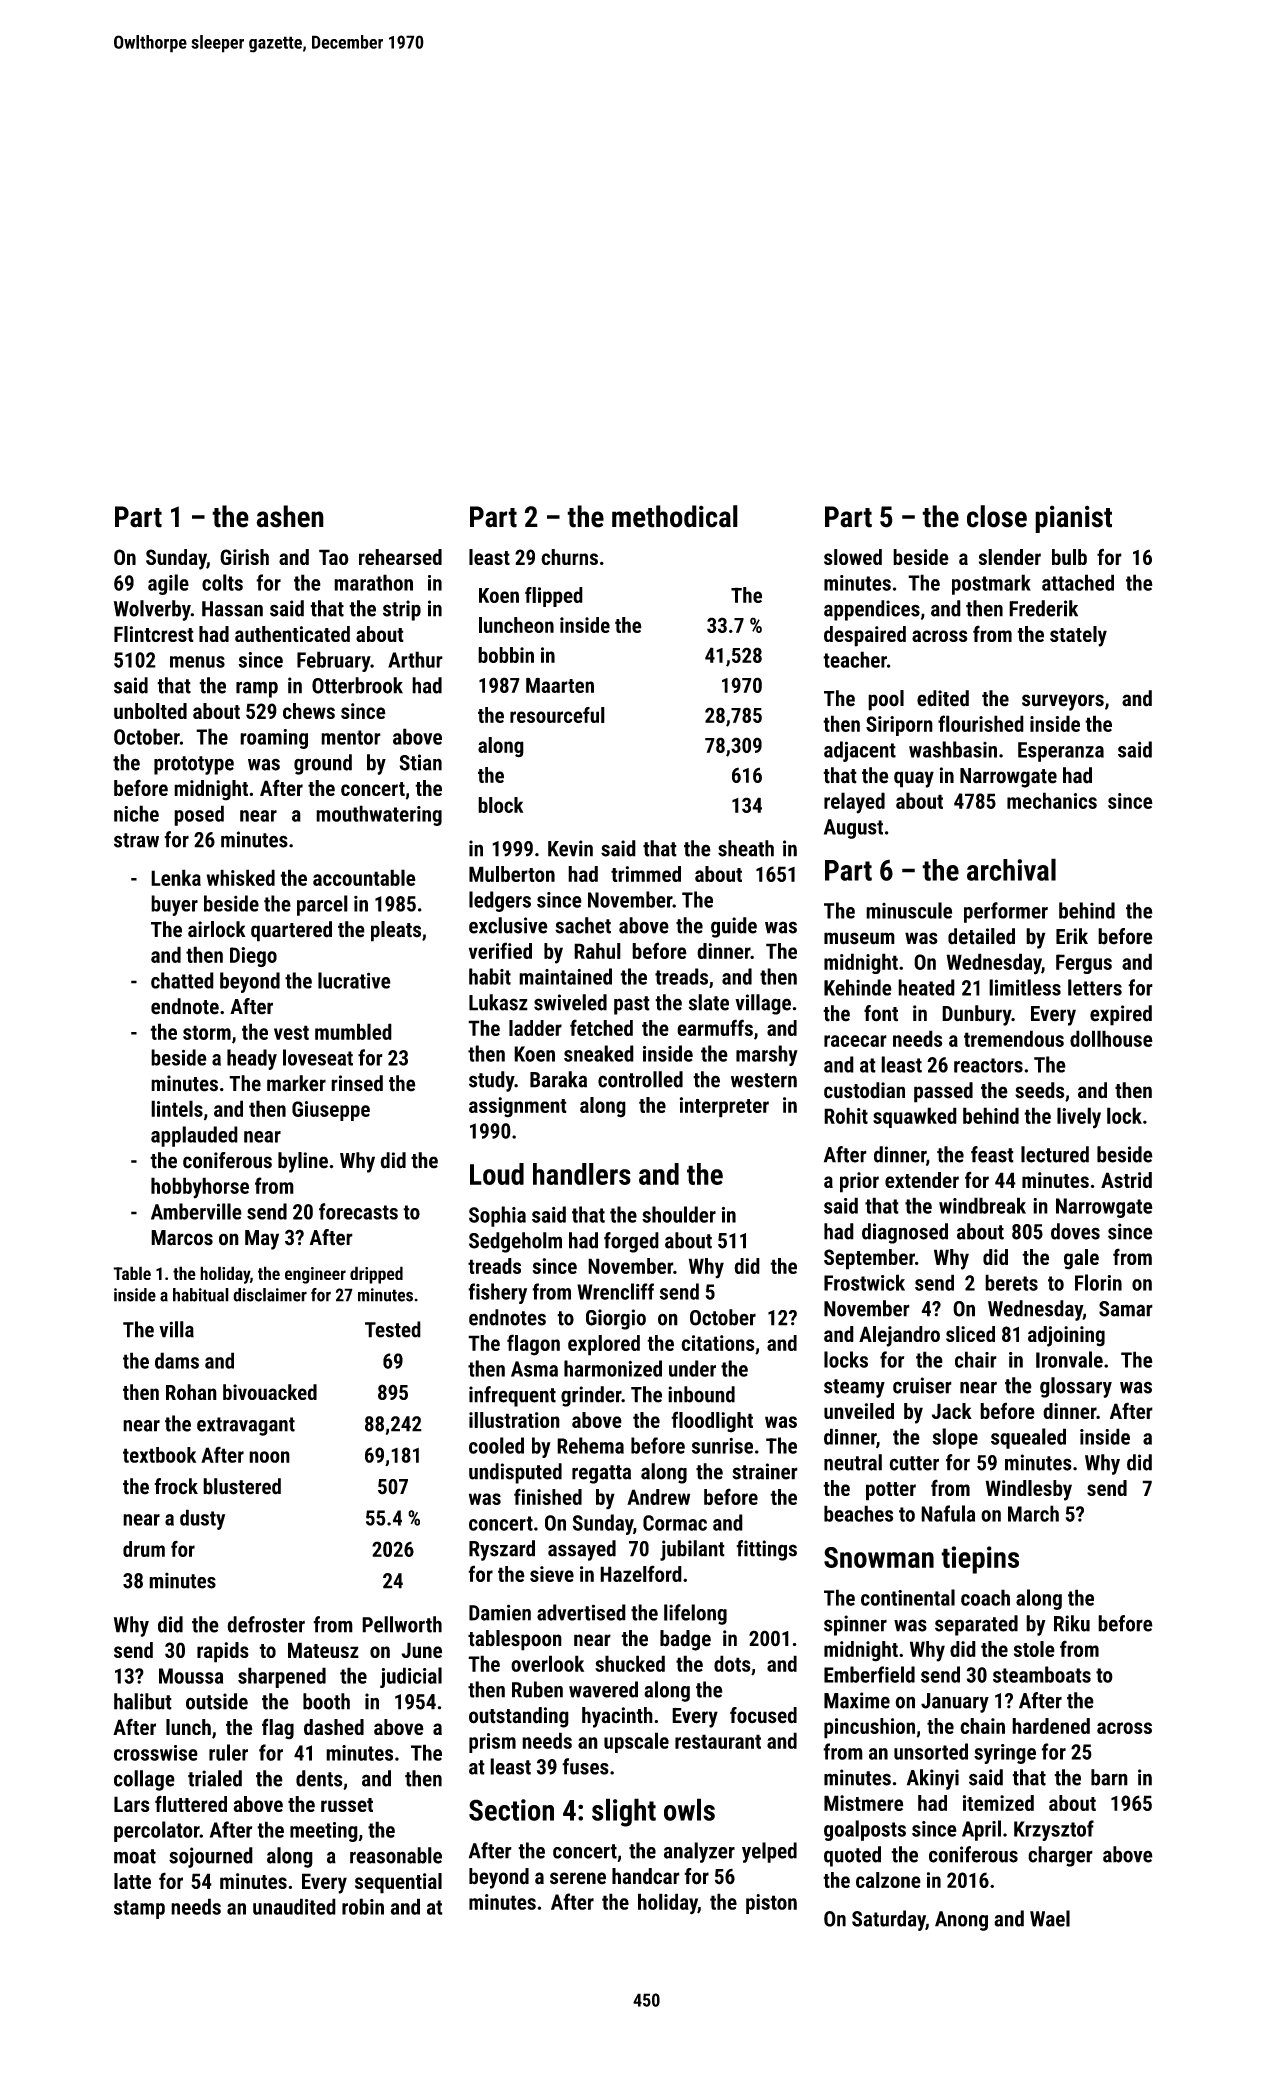  I want to click on sunrise, so click(722, 1446).
